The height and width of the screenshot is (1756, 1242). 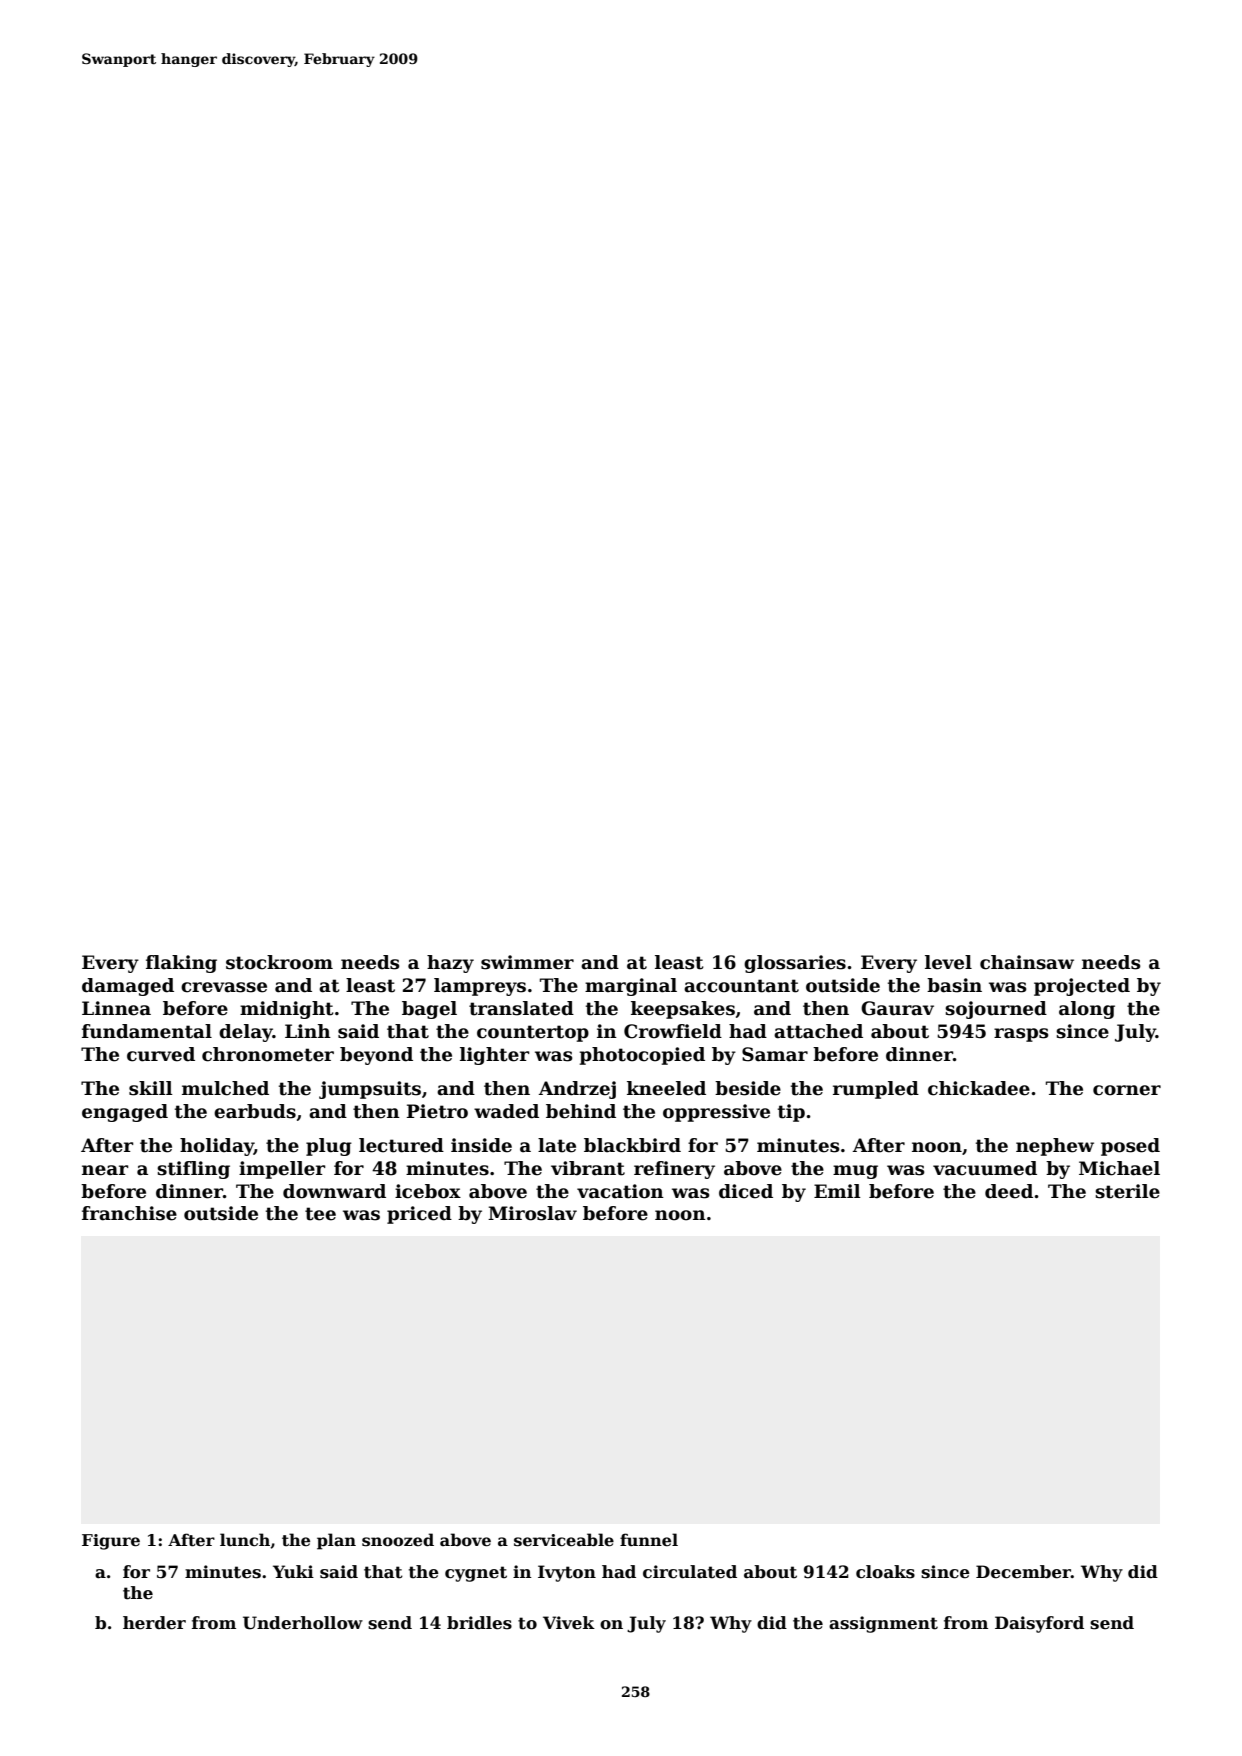 I want to click on sterile, so click(x=1127, y=1191).
